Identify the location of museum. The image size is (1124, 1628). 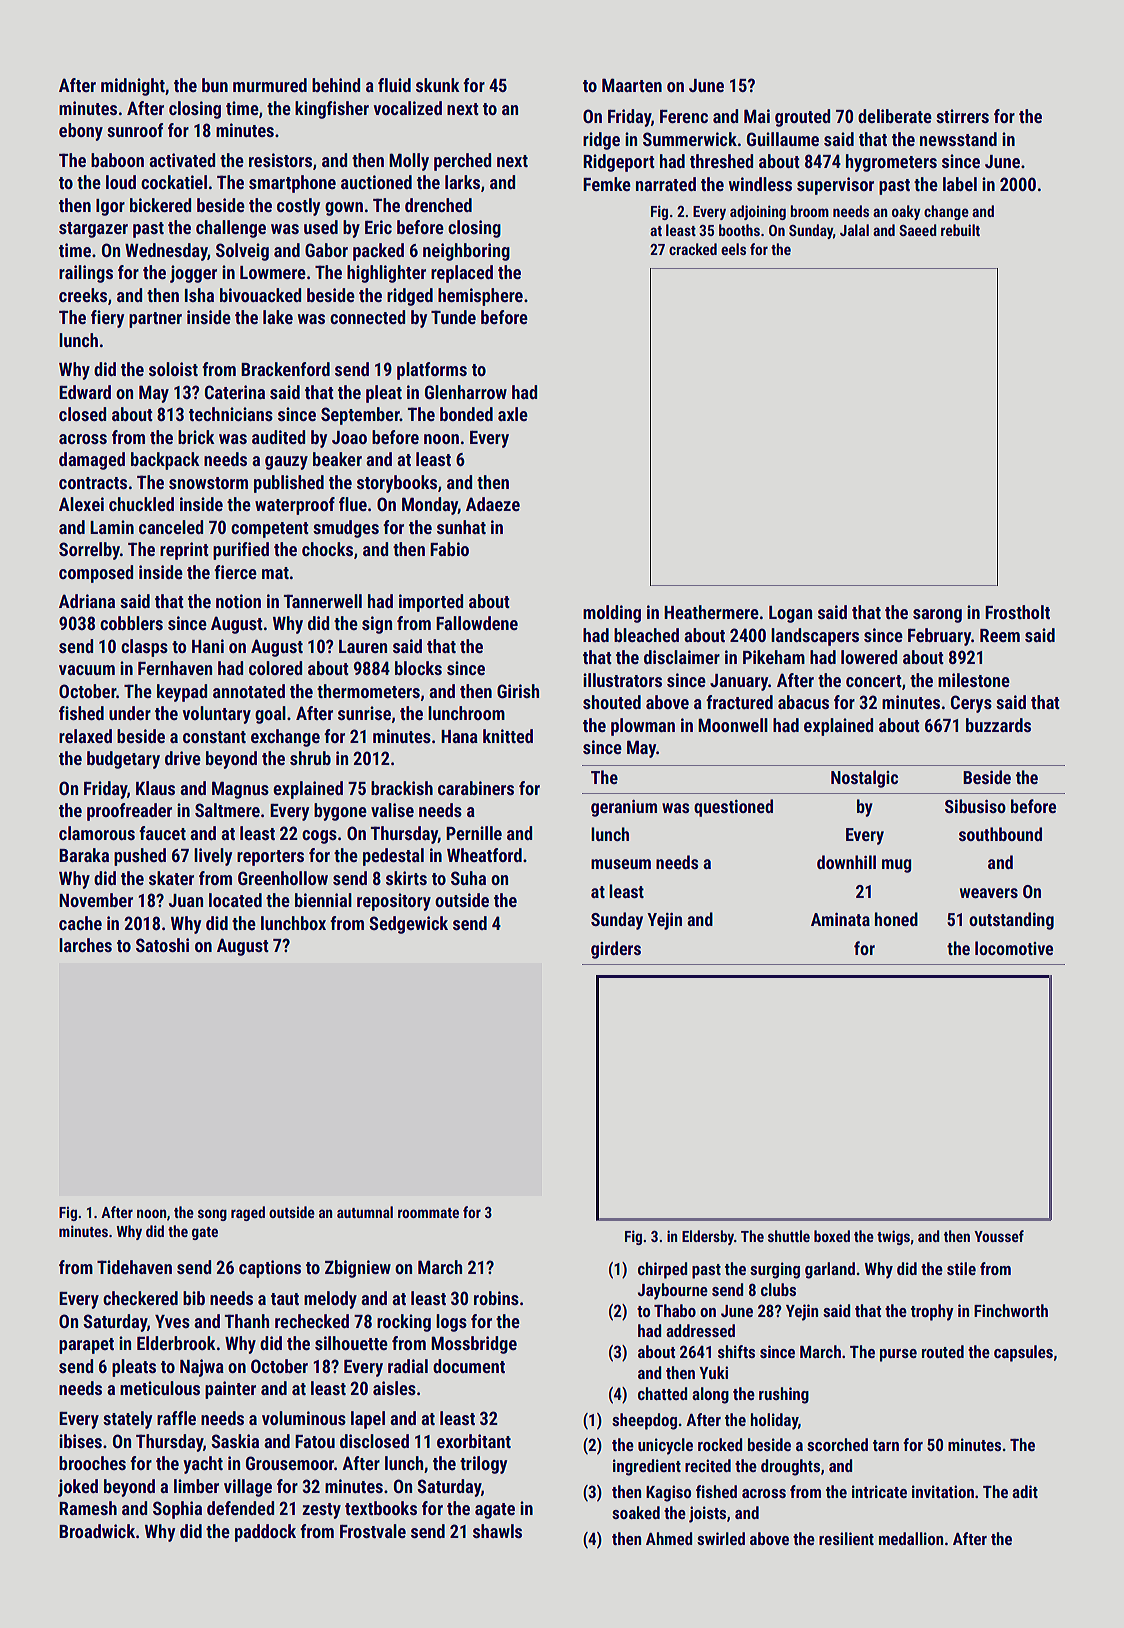
(621, 864).
